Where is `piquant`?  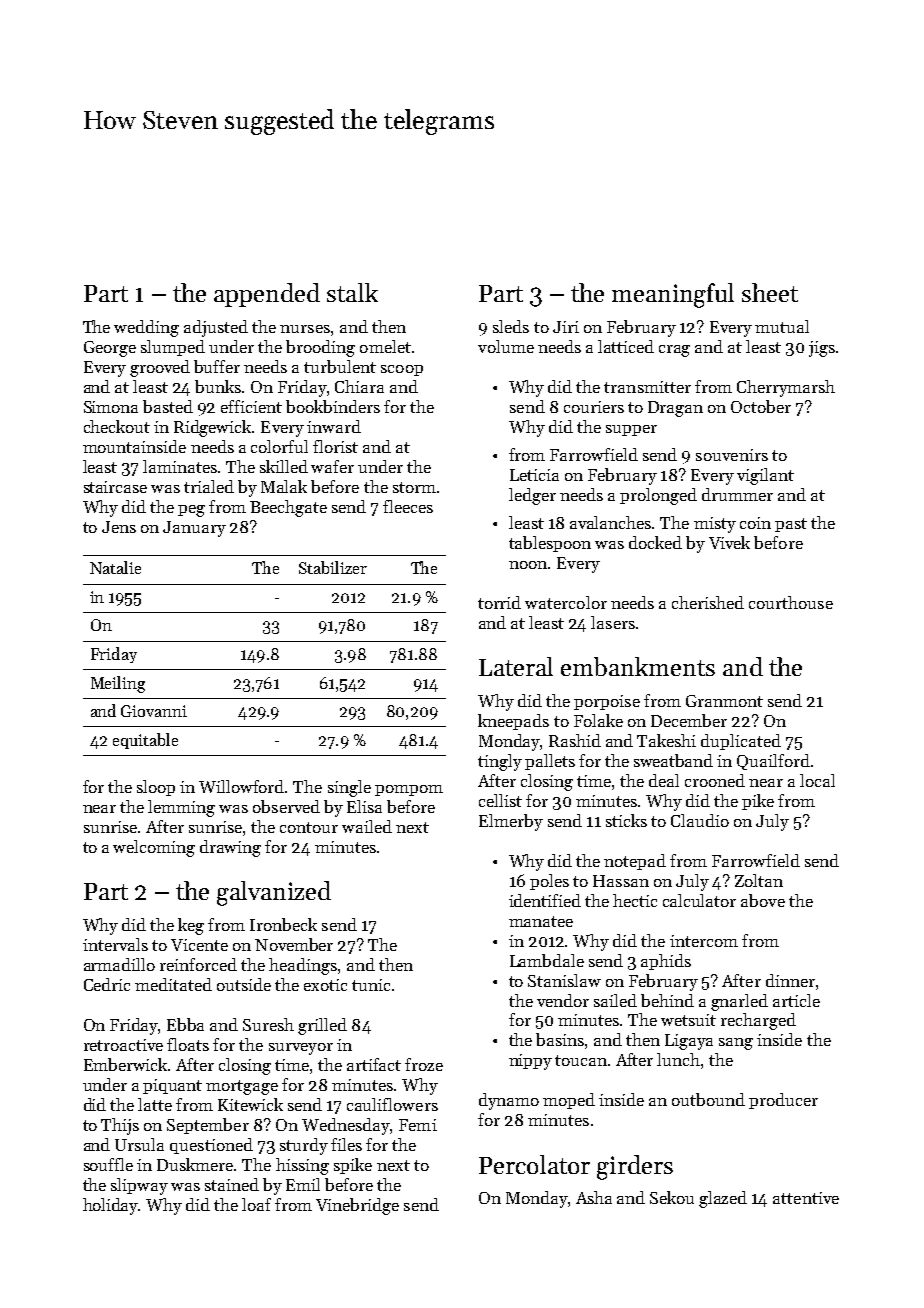 piquant is located at coordinates (172, 1086).
